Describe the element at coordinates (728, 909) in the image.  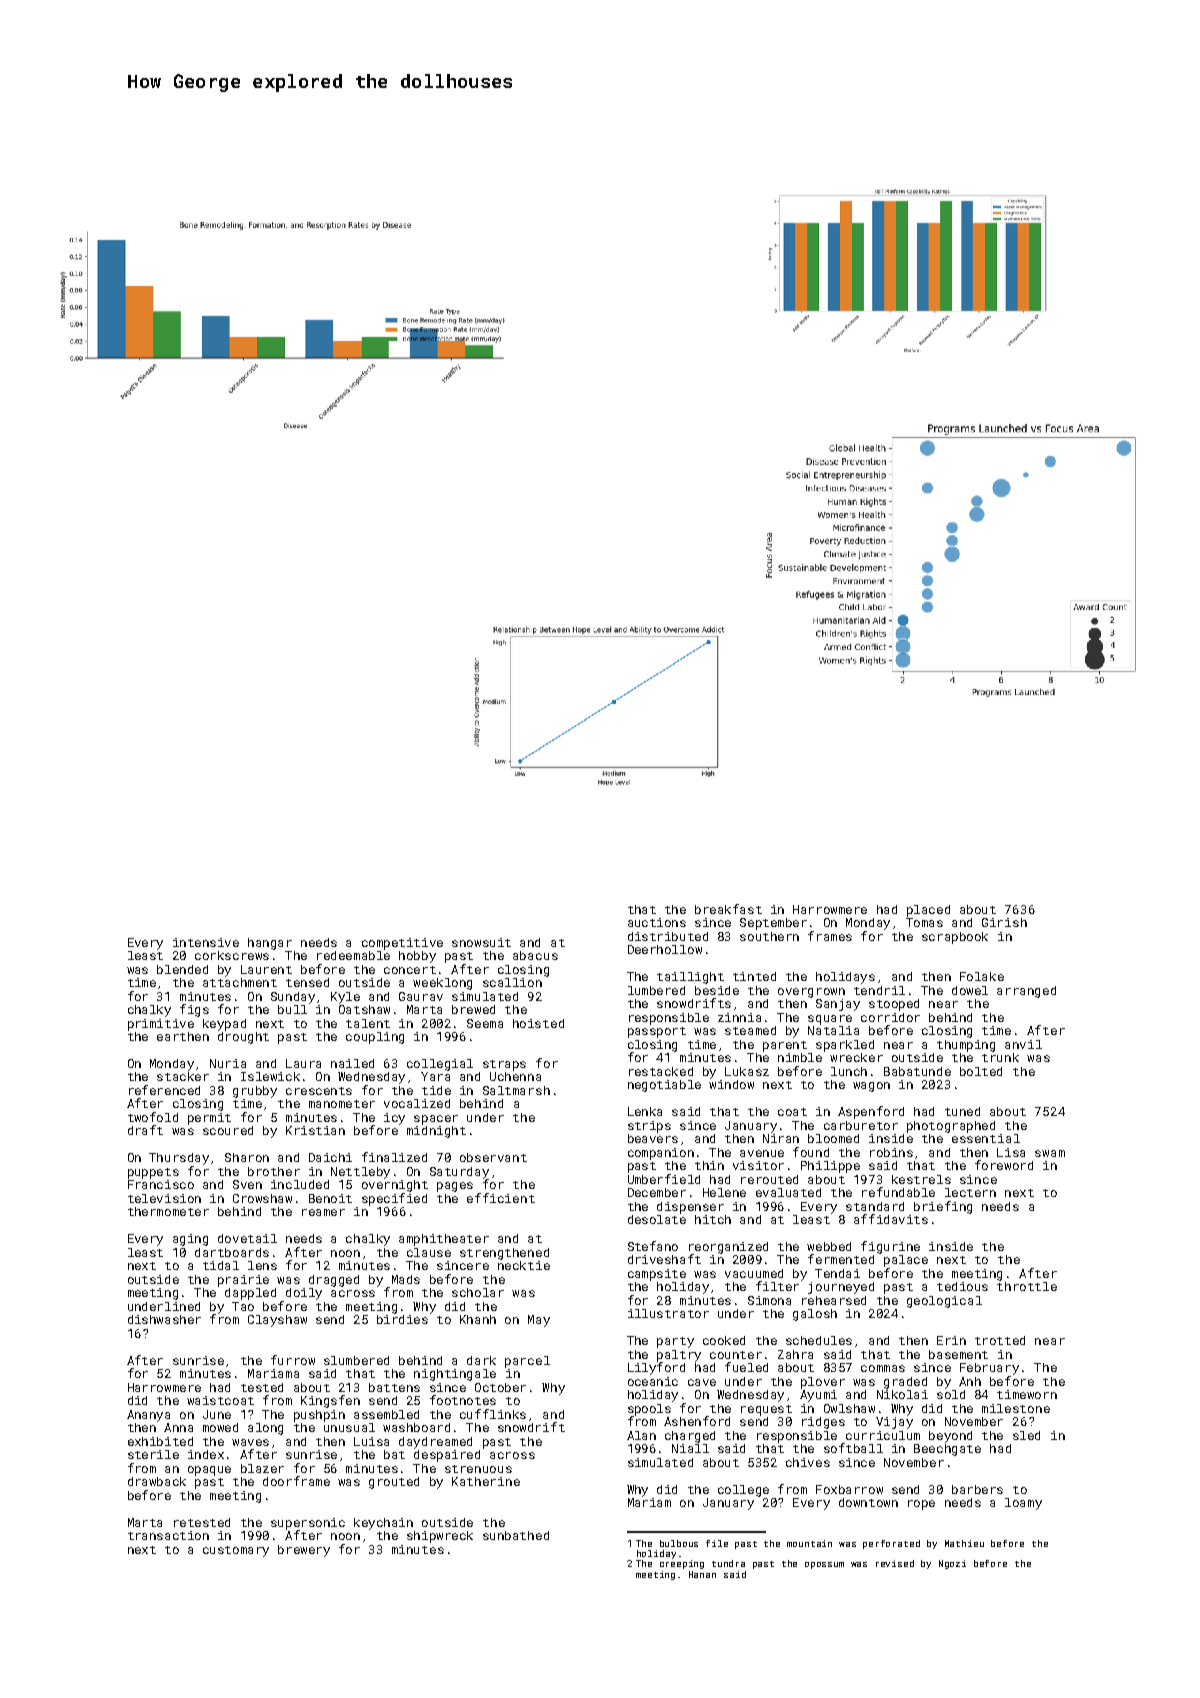
I see `breakfast` at that location.
